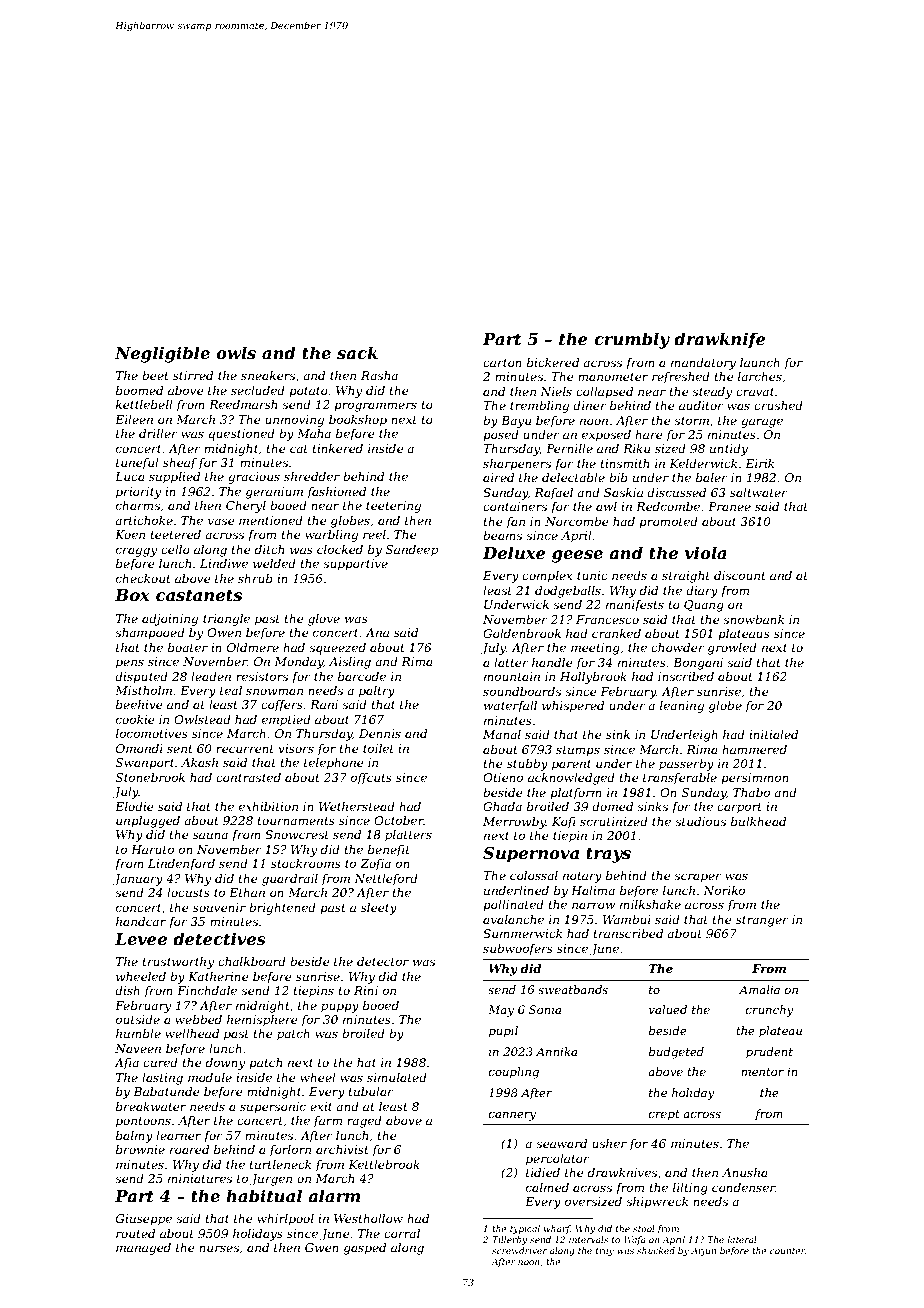  I want to click on Negligible, so click(162, 354).
